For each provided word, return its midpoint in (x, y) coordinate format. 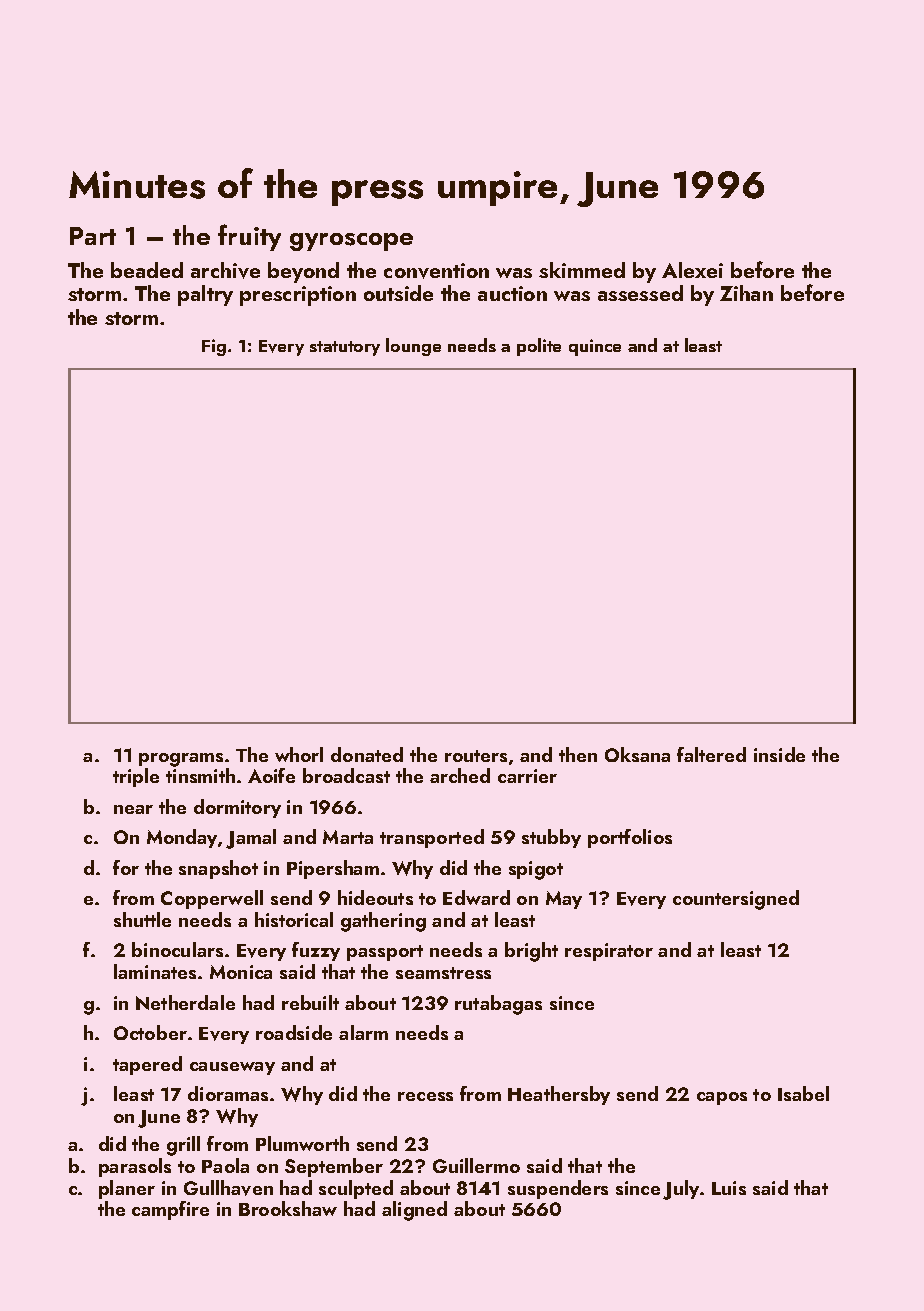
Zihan (746, 293)
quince (595, 347)
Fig (214, 347)
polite (539, 347)
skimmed (582, 270)
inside (779, 754)
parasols (135, 1167)
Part (93, 236)
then (578, 754)
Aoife (271, 775)
